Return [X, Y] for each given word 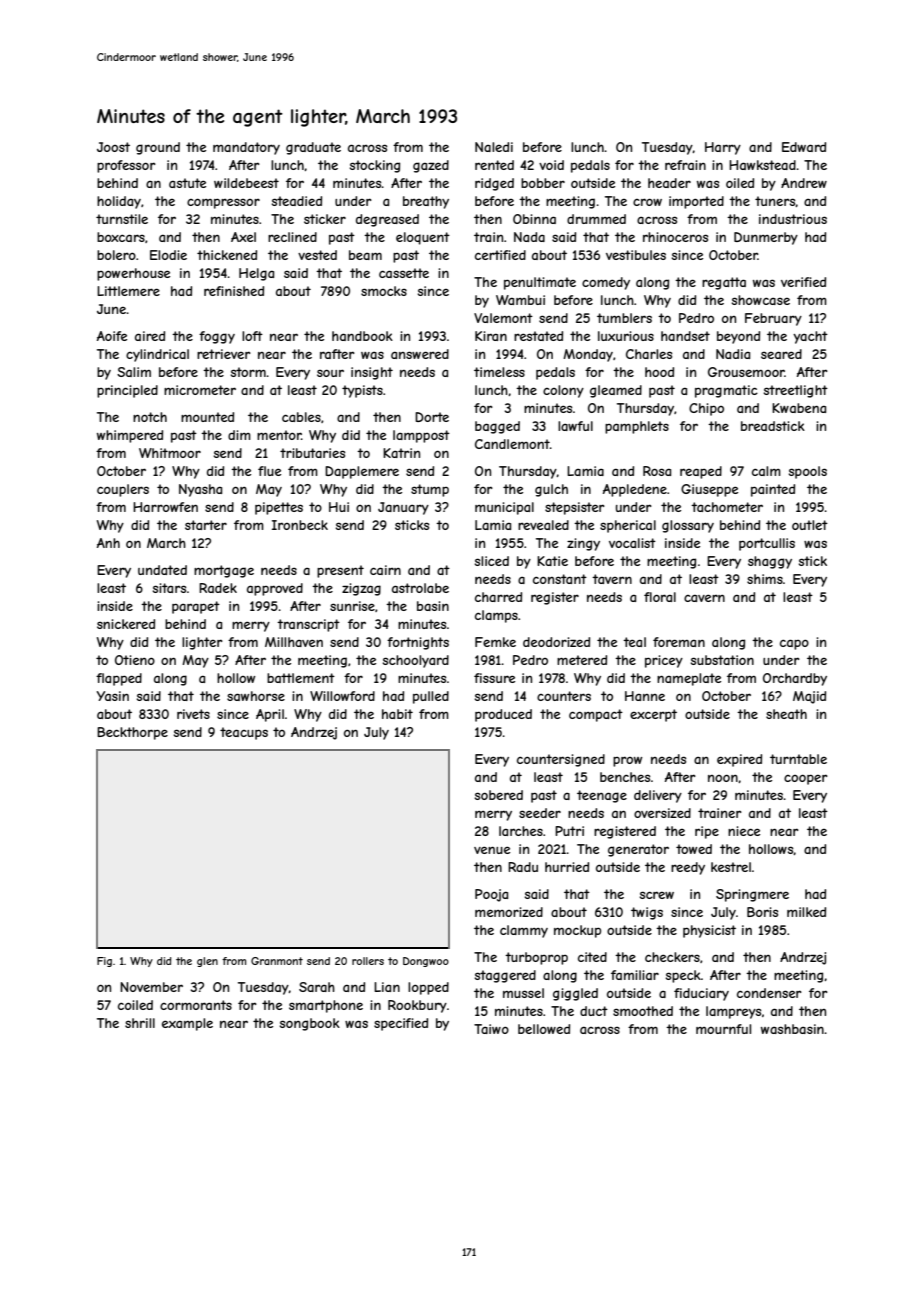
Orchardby [795, 679]
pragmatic [726, 391]
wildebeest [246, 183]
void [551, 165]
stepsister [575, 508]
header [669, 183]
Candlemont [512, 444]
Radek [218, 588]
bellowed [544, 1029]
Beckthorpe [132, 733]
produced [503, 715]
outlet [810, 525]
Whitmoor [170, 453]
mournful [723, 1029]
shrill [140, 1023]
